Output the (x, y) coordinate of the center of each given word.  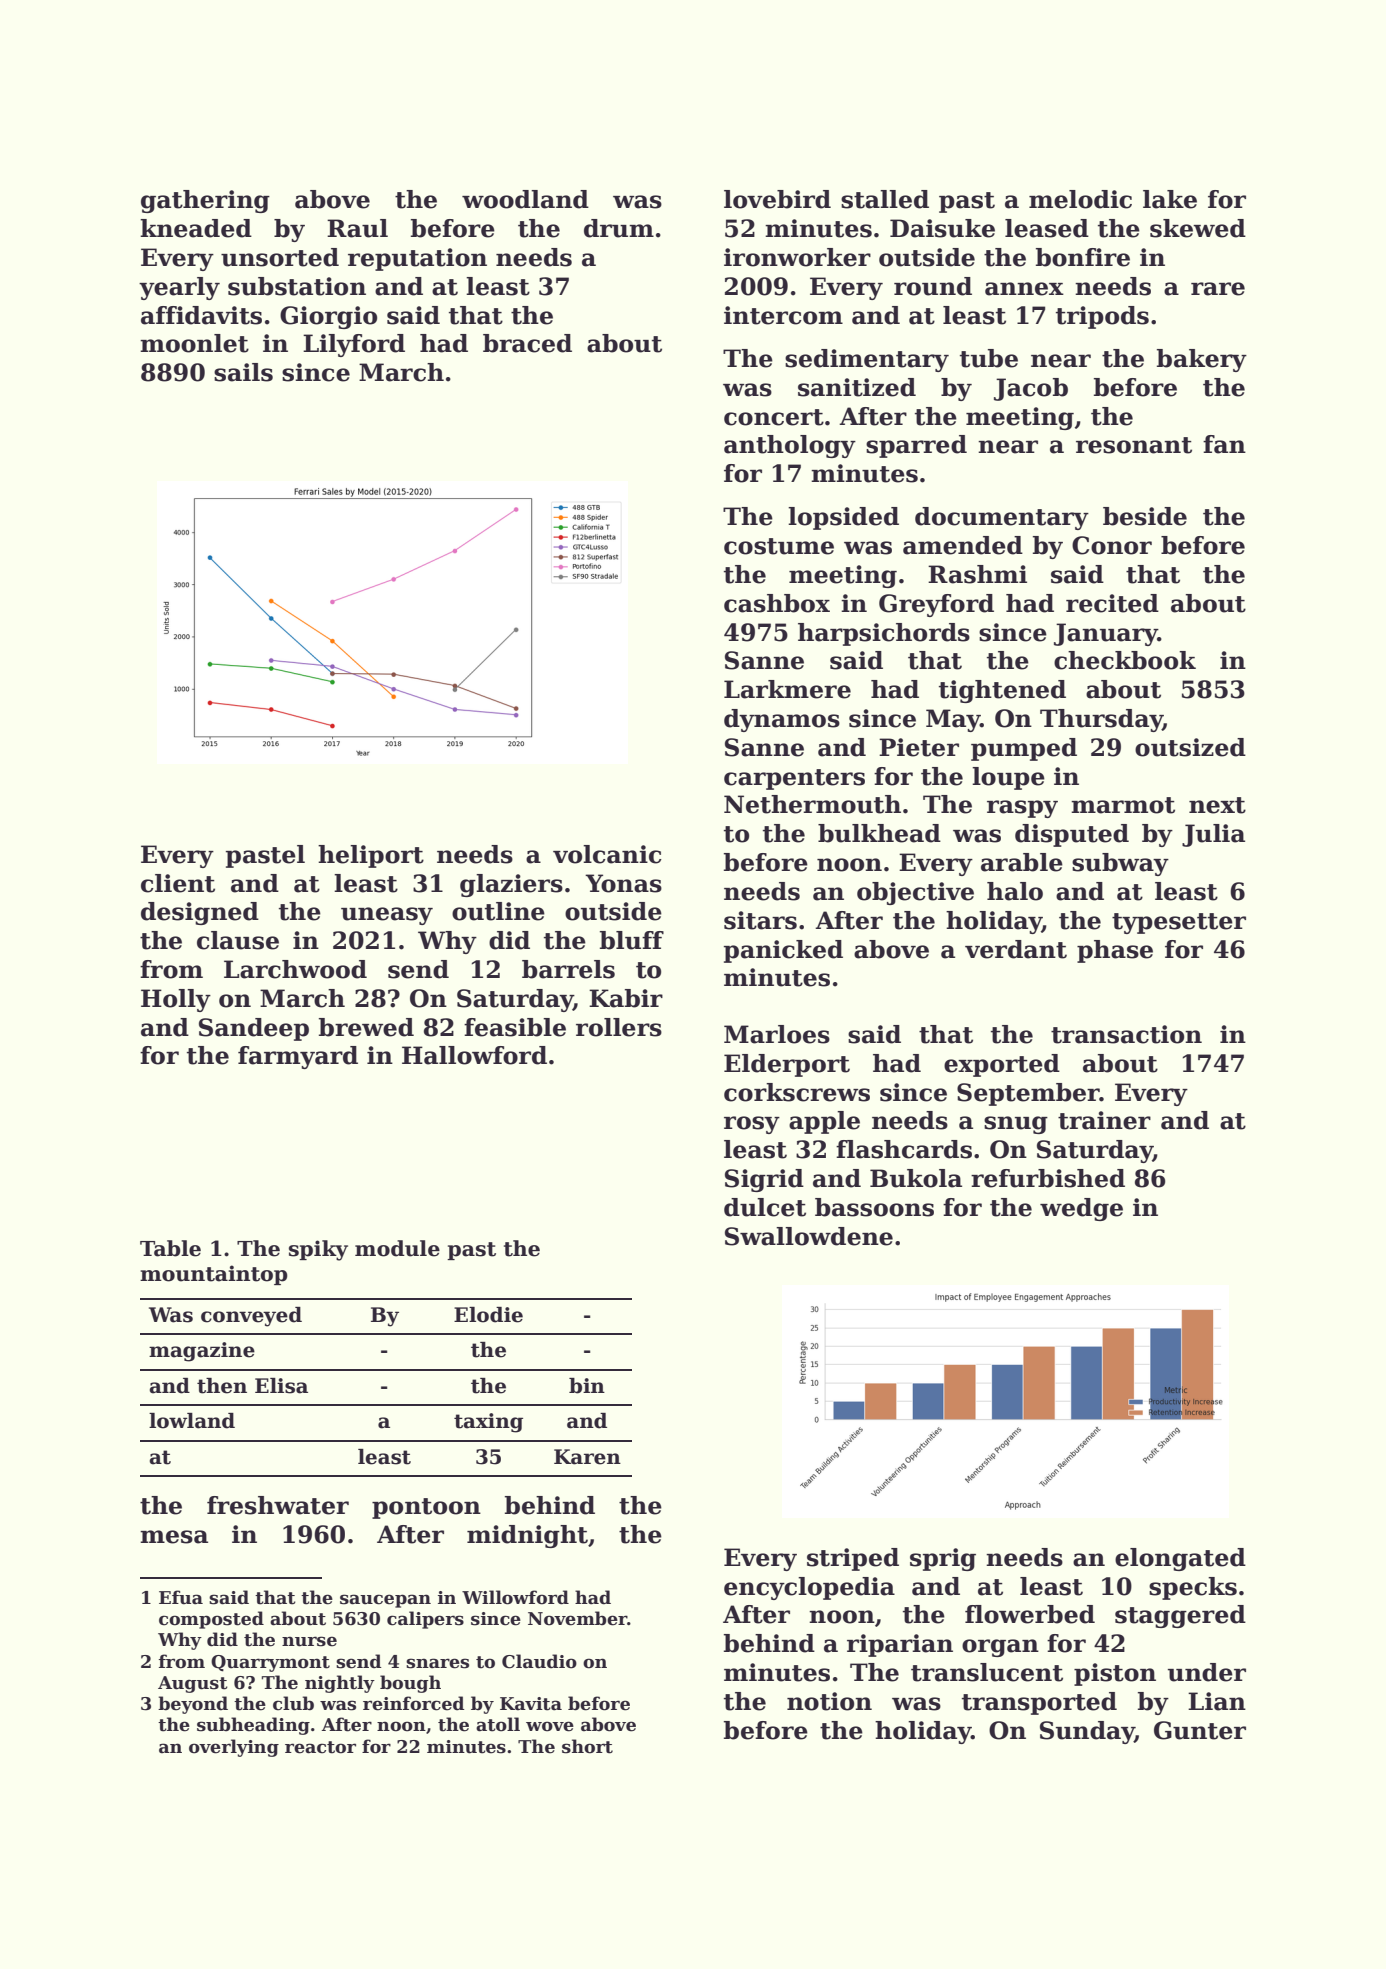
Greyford (936, 605)
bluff (632, 940)
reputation (417, 259)
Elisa (281, 1386)
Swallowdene (809, 1236)
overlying (234, 1748)
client (178, 883)
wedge (1081, 1209)
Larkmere (787, 689)
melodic (1080, 199)
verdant (1016, 949)
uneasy (387, 916)
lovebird (777, 199)
